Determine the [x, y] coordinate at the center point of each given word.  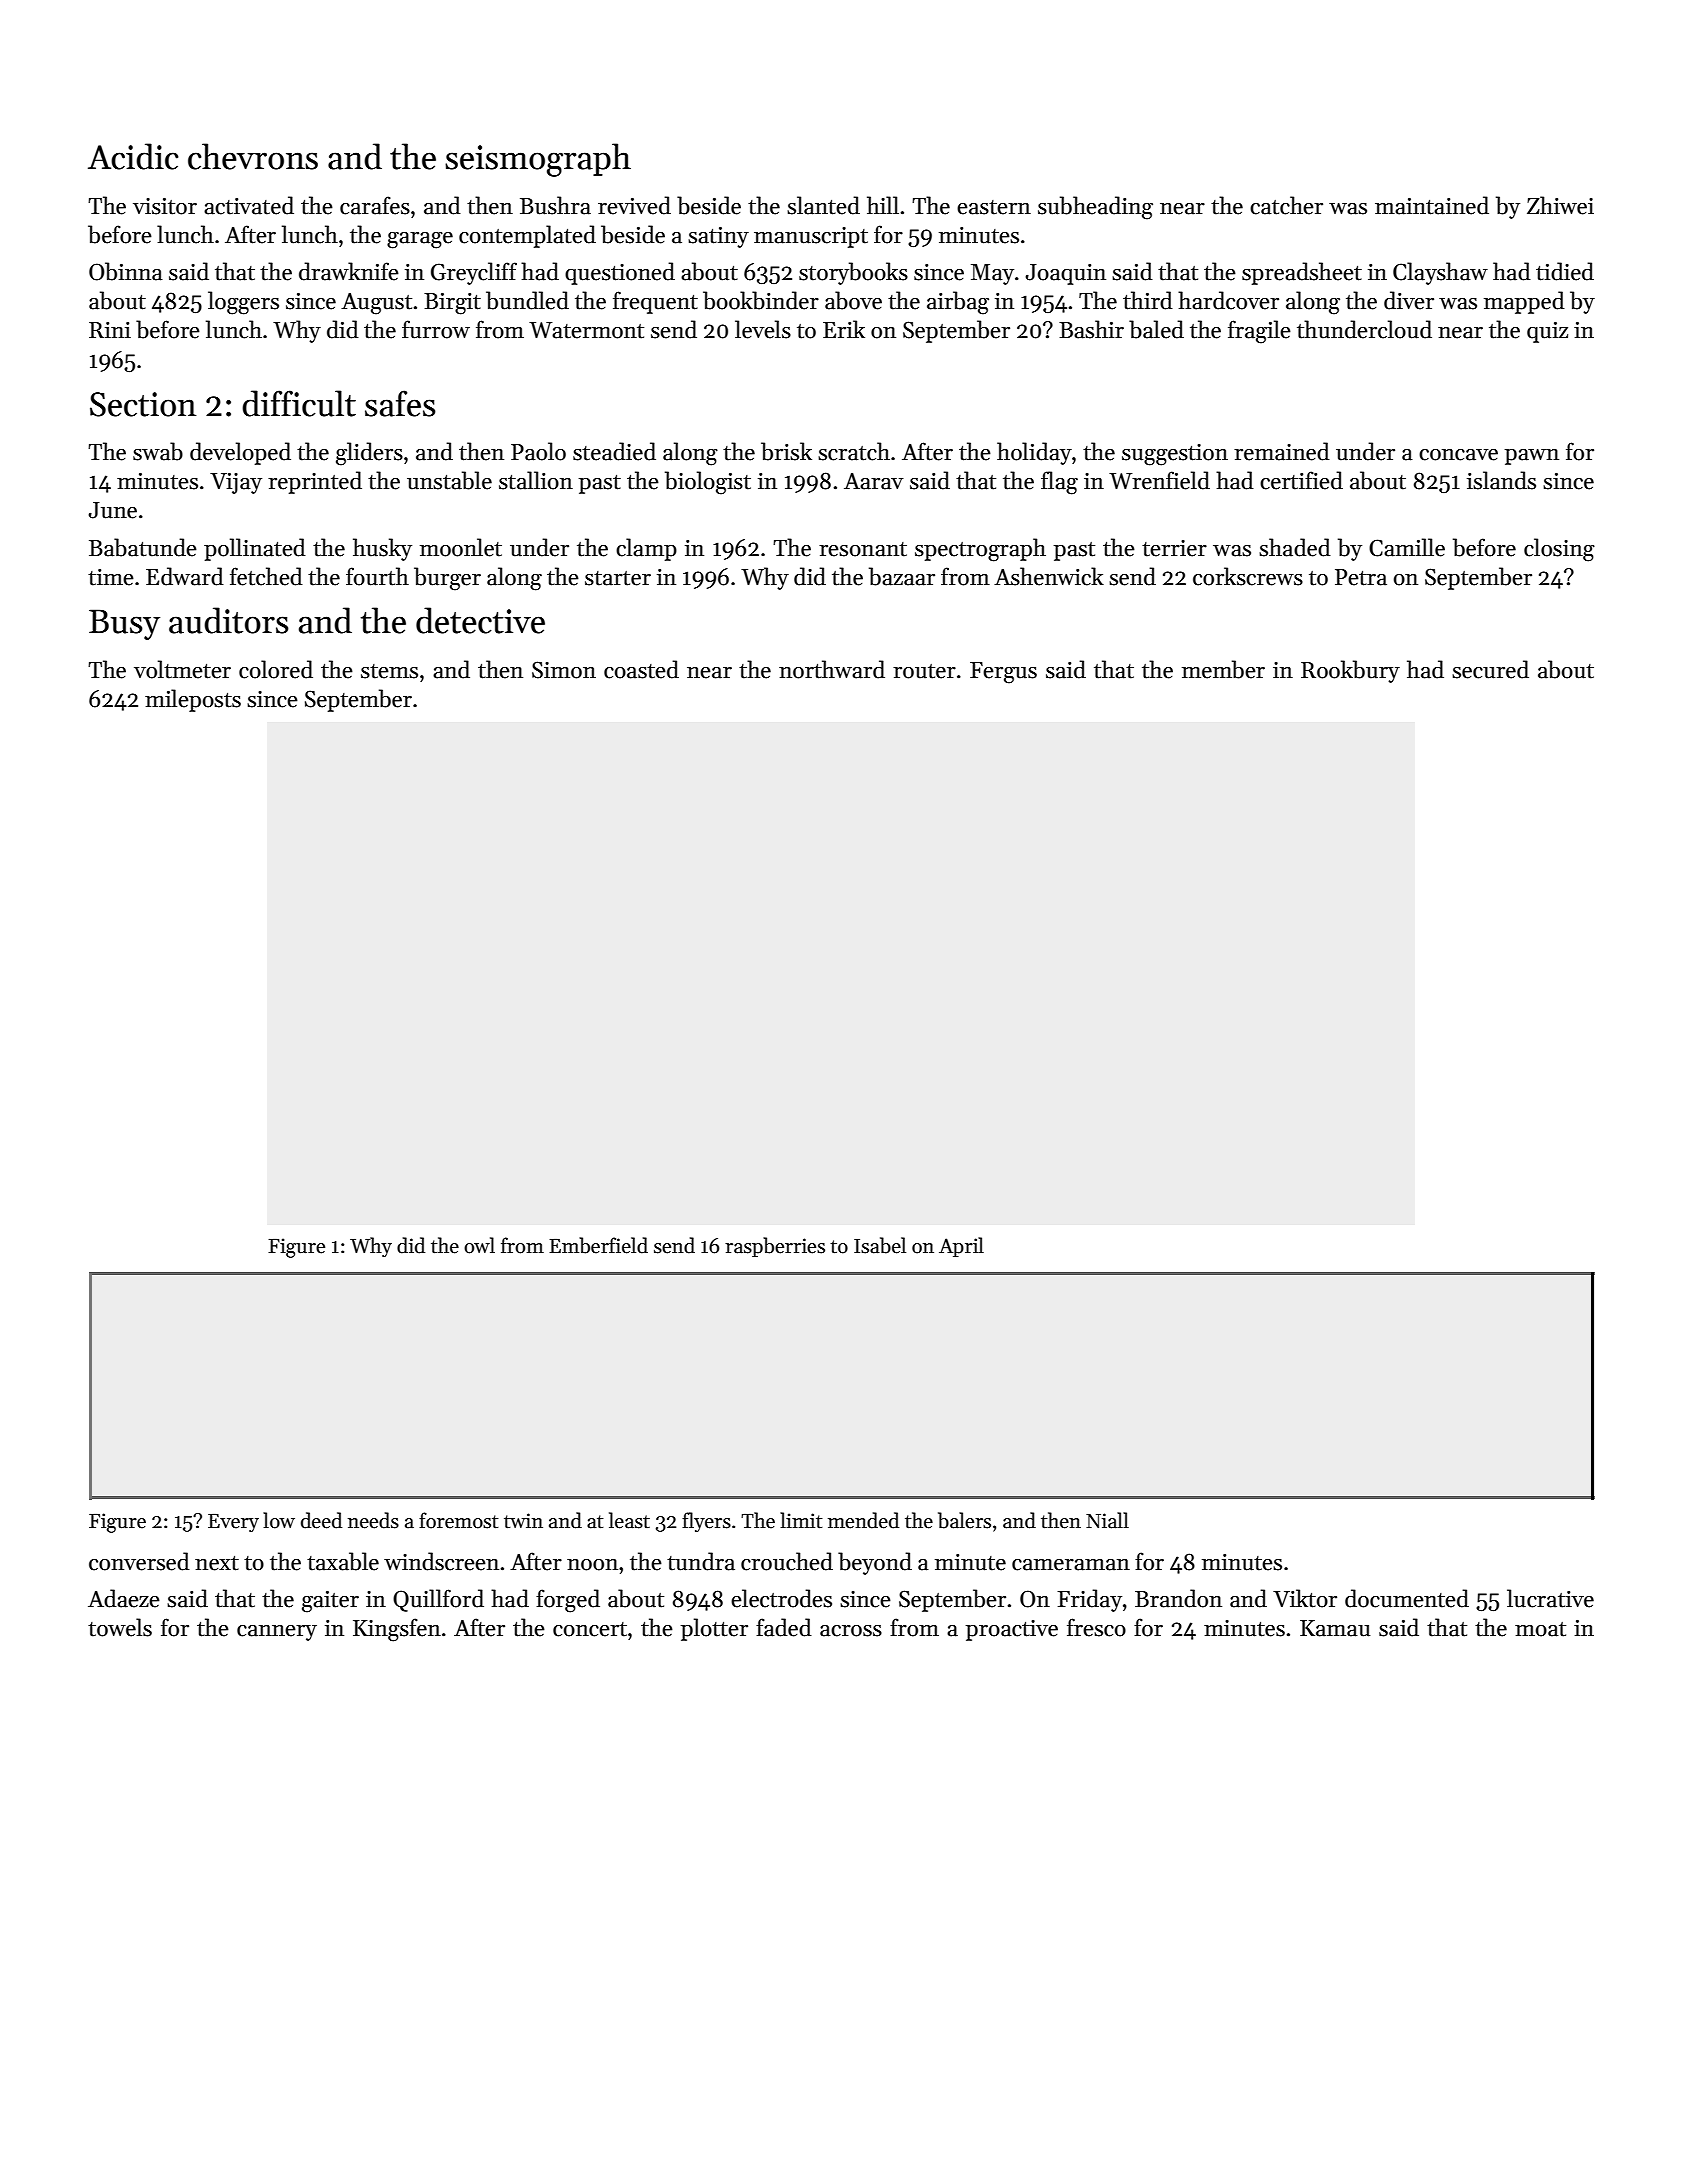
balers [964, 1520]
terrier [1174, 548]
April [961, 1247]
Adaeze [124, 1598]
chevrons [253, 156]
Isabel [880, 1245]
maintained [1432, 205]
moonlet [461, 547]
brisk [786, 451]
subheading [1095, 208]
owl [479, 1245]
